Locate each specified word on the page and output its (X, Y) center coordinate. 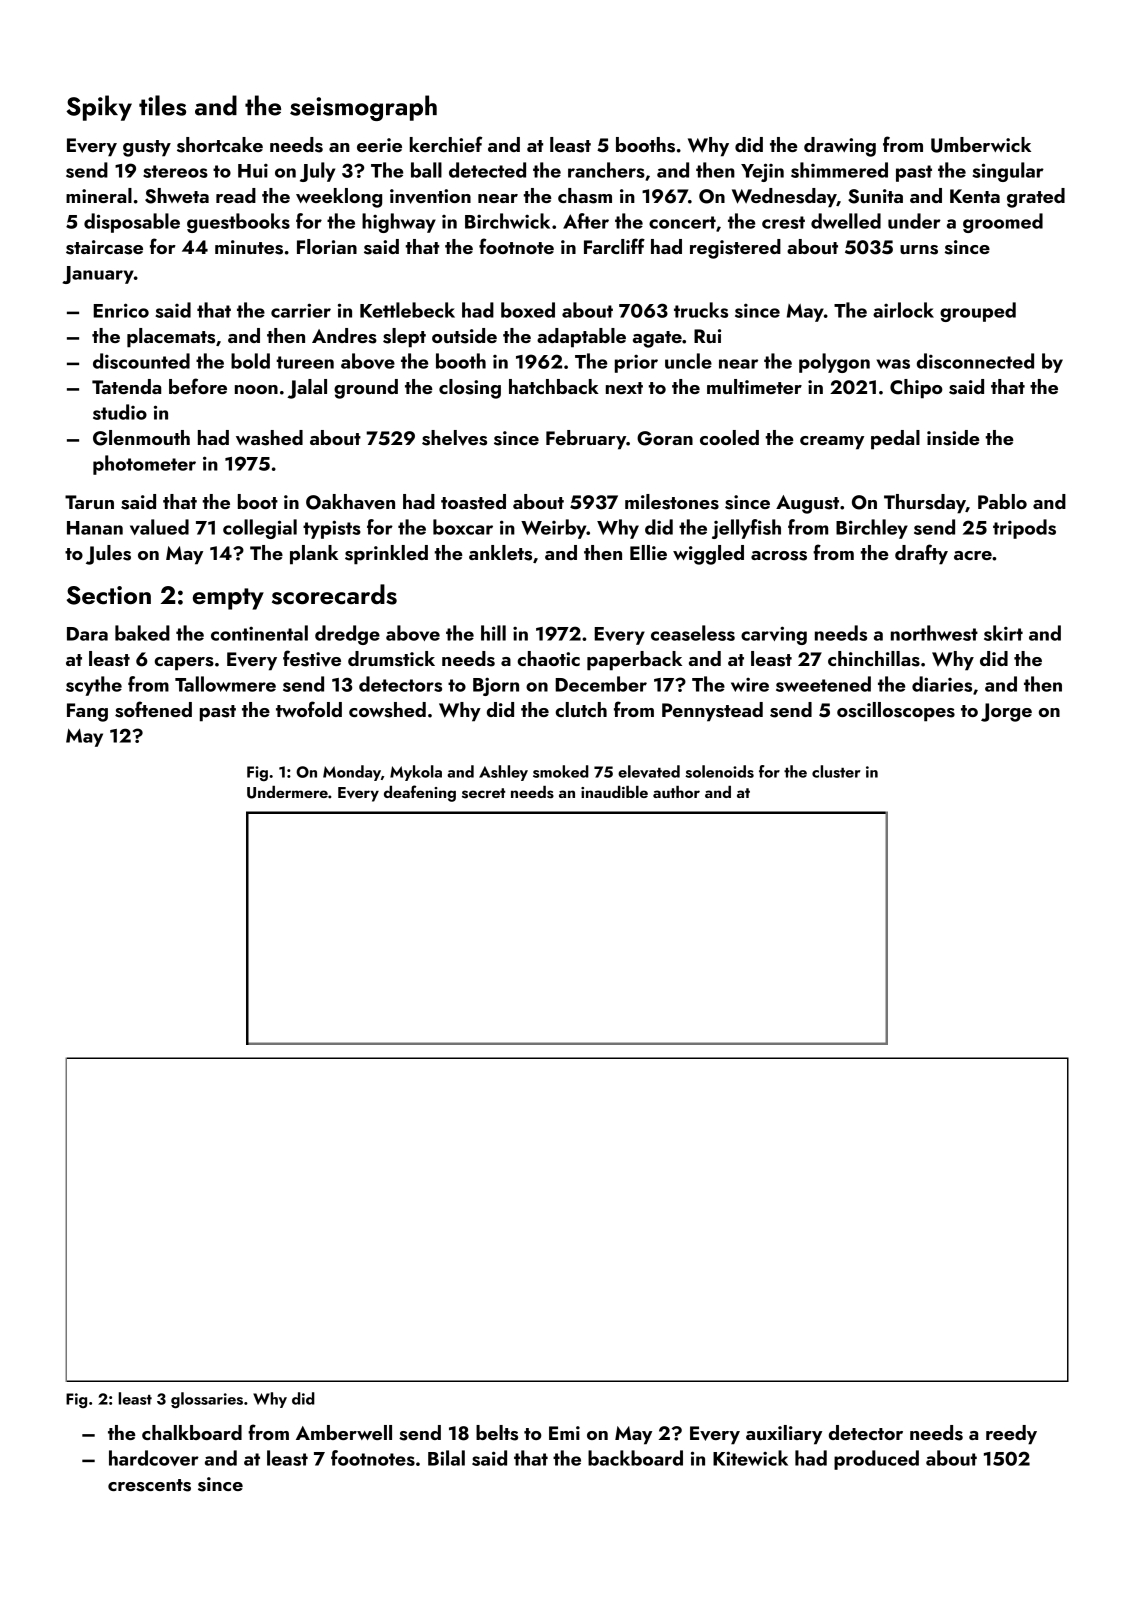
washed (269, 438)
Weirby (554, 529)
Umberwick (981, 145)
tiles (162, 105)
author (676, 792)
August (807, 504)
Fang (87, 712)
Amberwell (344, 1432)
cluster (836, 771)
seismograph (363, 108)
